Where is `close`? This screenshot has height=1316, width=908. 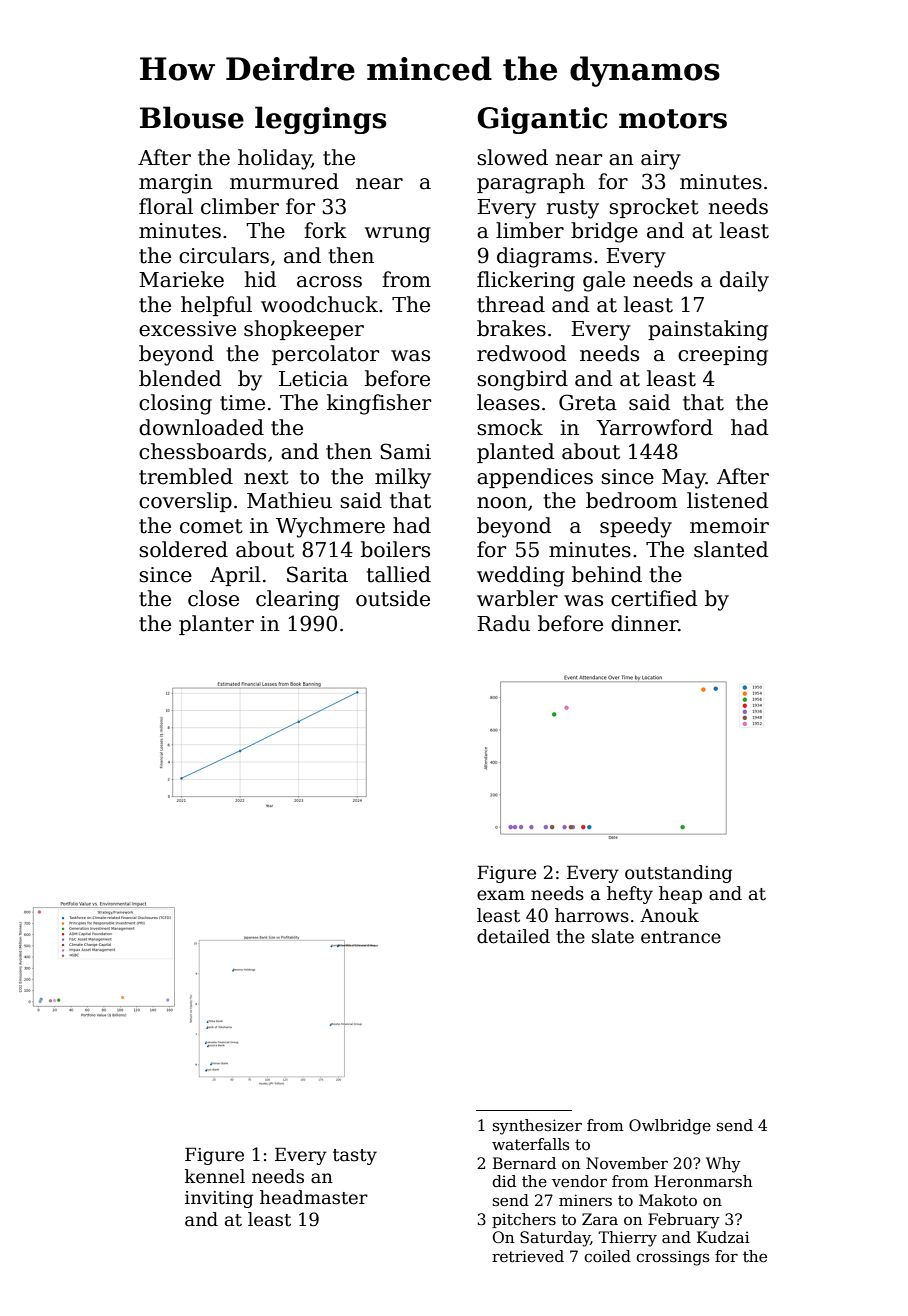 close is located at coordinates (213, 598).
